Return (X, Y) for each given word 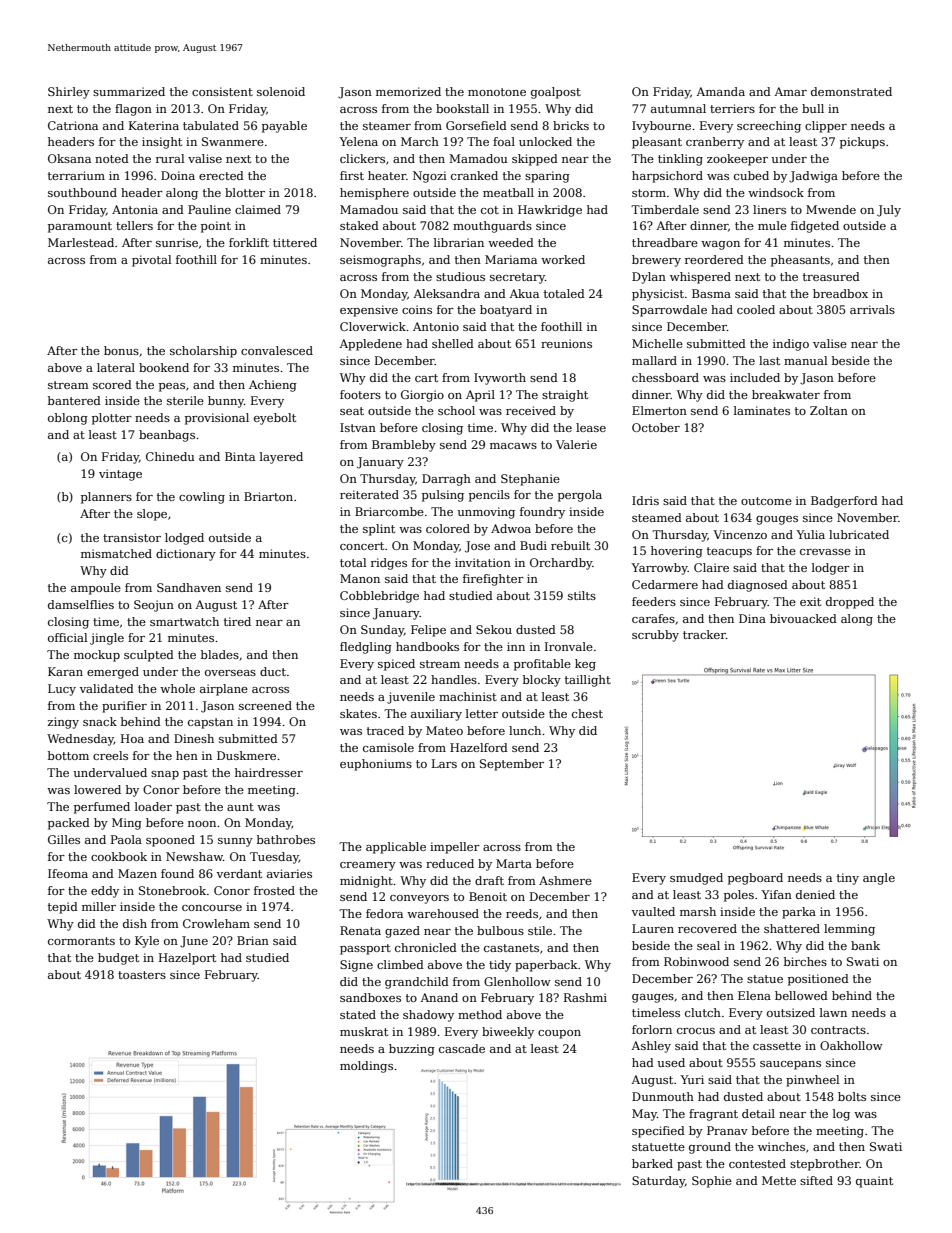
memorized (408, 91)
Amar (790, 91)
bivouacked (803, 618)
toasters (142, 975)
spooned (170, 841)
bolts (852, 1096)
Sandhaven (189, 587)
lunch (525, 730)
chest (587, 713)
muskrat (364, 1031)
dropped (850, 603)
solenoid (281, 91)
